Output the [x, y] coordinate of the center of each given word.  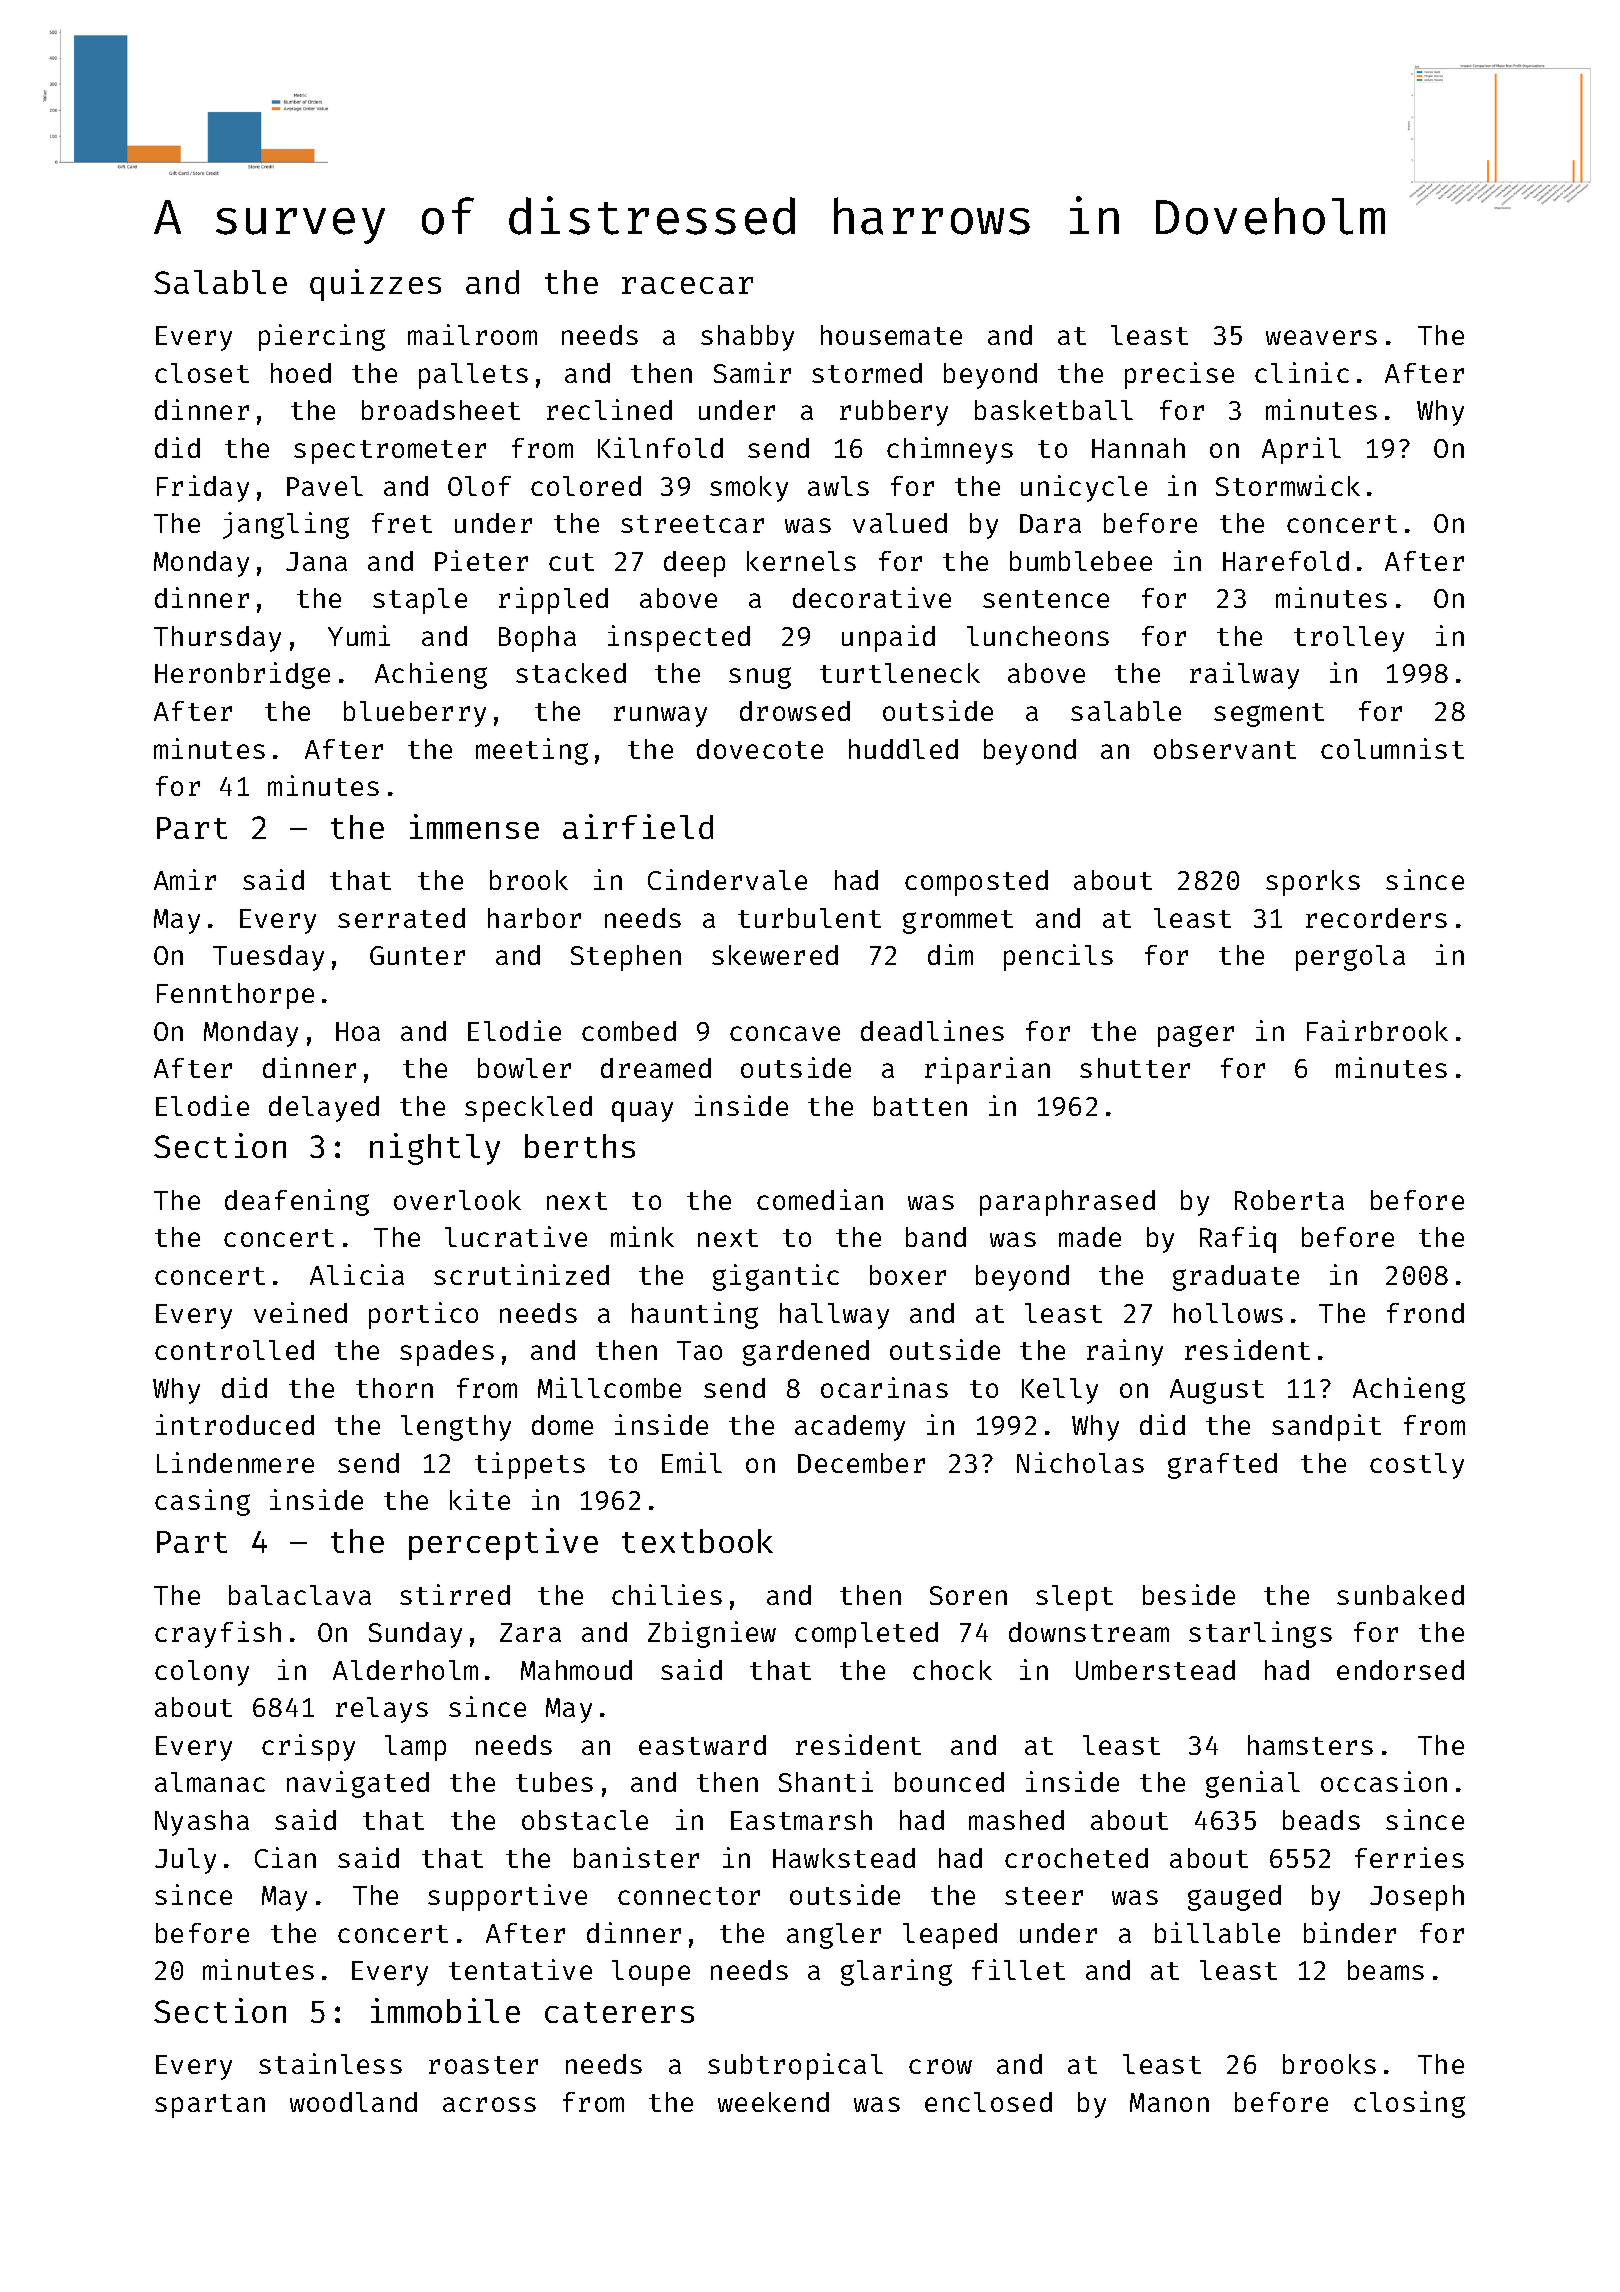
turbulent [809, 918]
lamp [415, 1748]
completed [866, 1635]
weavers [1321, 337]
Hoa [358, 1031]
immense [474, 826]
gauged [1234, 1898]
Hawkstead [844, 1858]
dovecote [760, 749]
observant [1225, 749]
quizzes [375, 285]
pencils [1058, 957]
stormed [867, 373]
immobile [445, 2010]
